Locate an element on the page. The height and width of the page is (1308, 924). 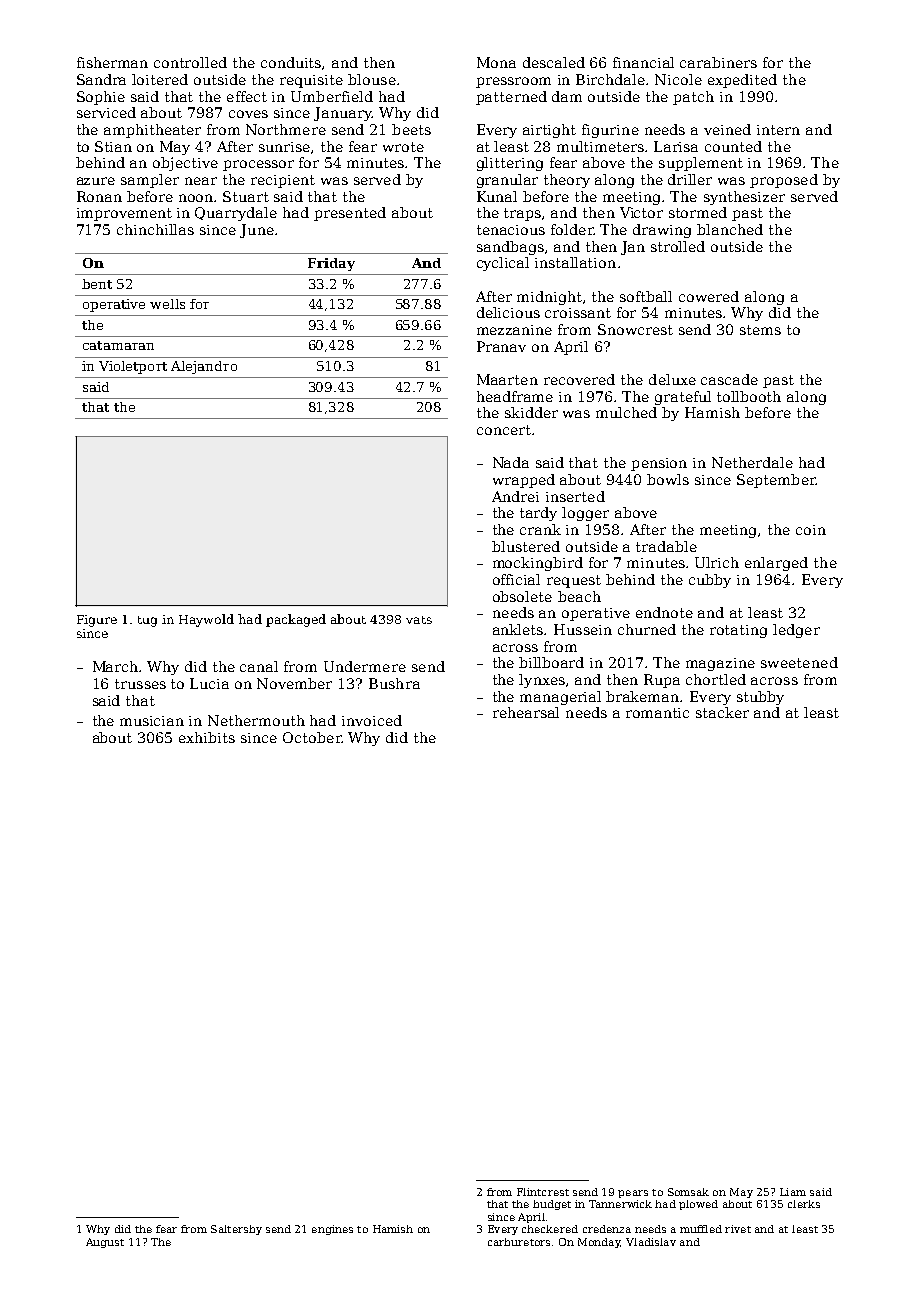
musician is located at coordinates (152, 721).
